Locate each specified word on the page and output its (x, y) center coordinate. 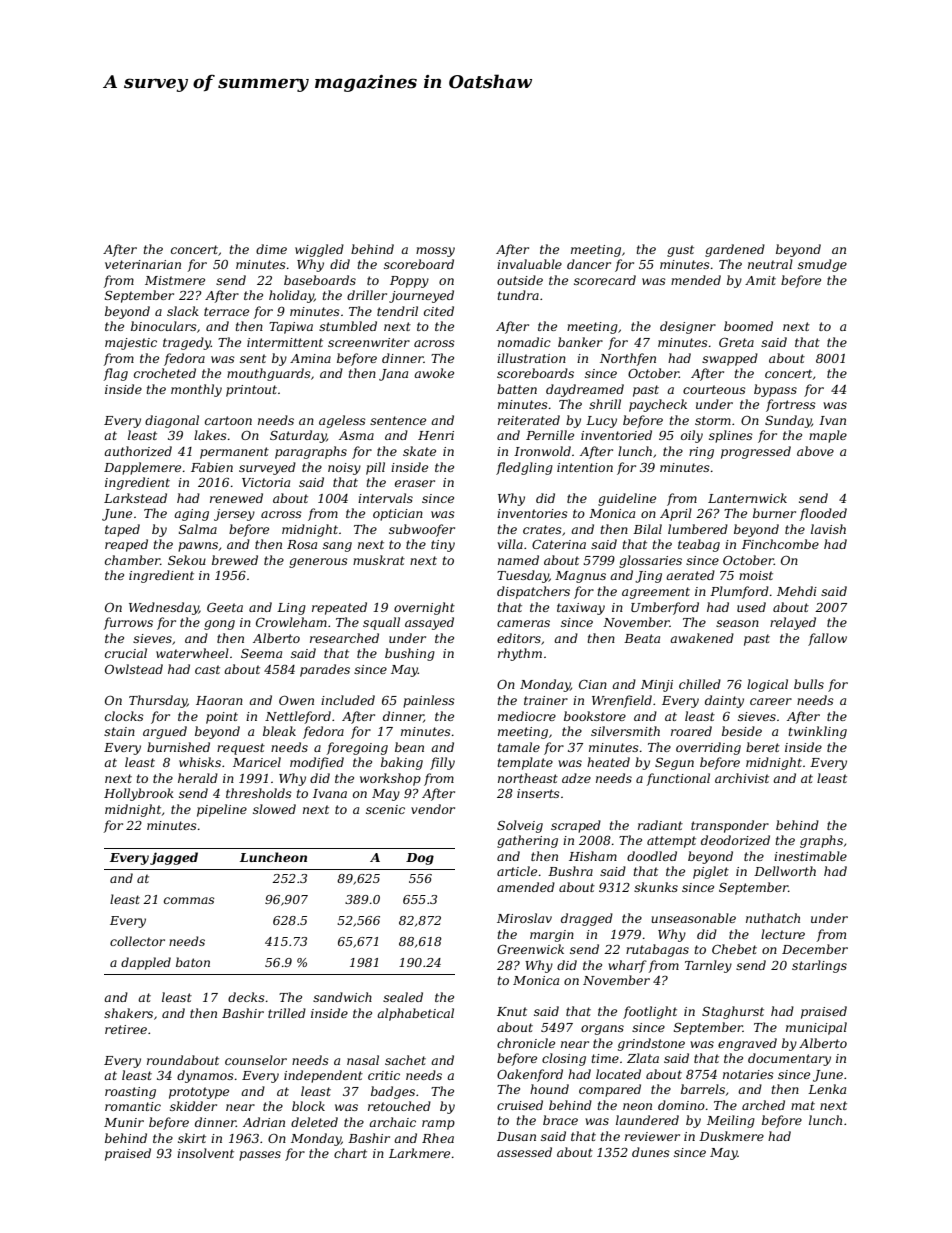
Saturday (298, 436)
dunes (651, 1152)
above (815, 451)
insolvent (205, 1153)
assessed (524, 1152)
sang (337, 547)
